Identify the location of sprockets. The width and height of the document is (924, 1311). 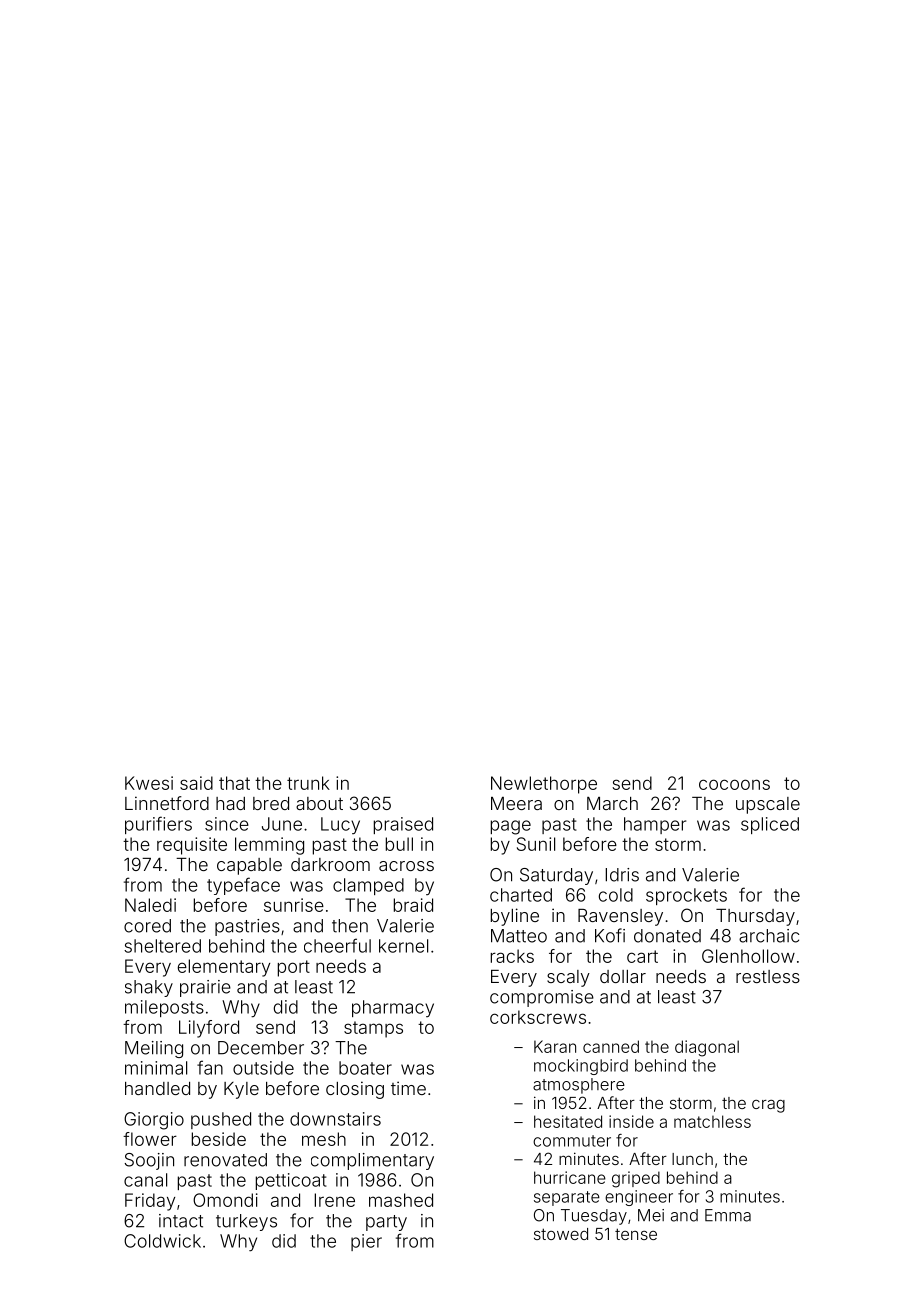
(686, 896).
